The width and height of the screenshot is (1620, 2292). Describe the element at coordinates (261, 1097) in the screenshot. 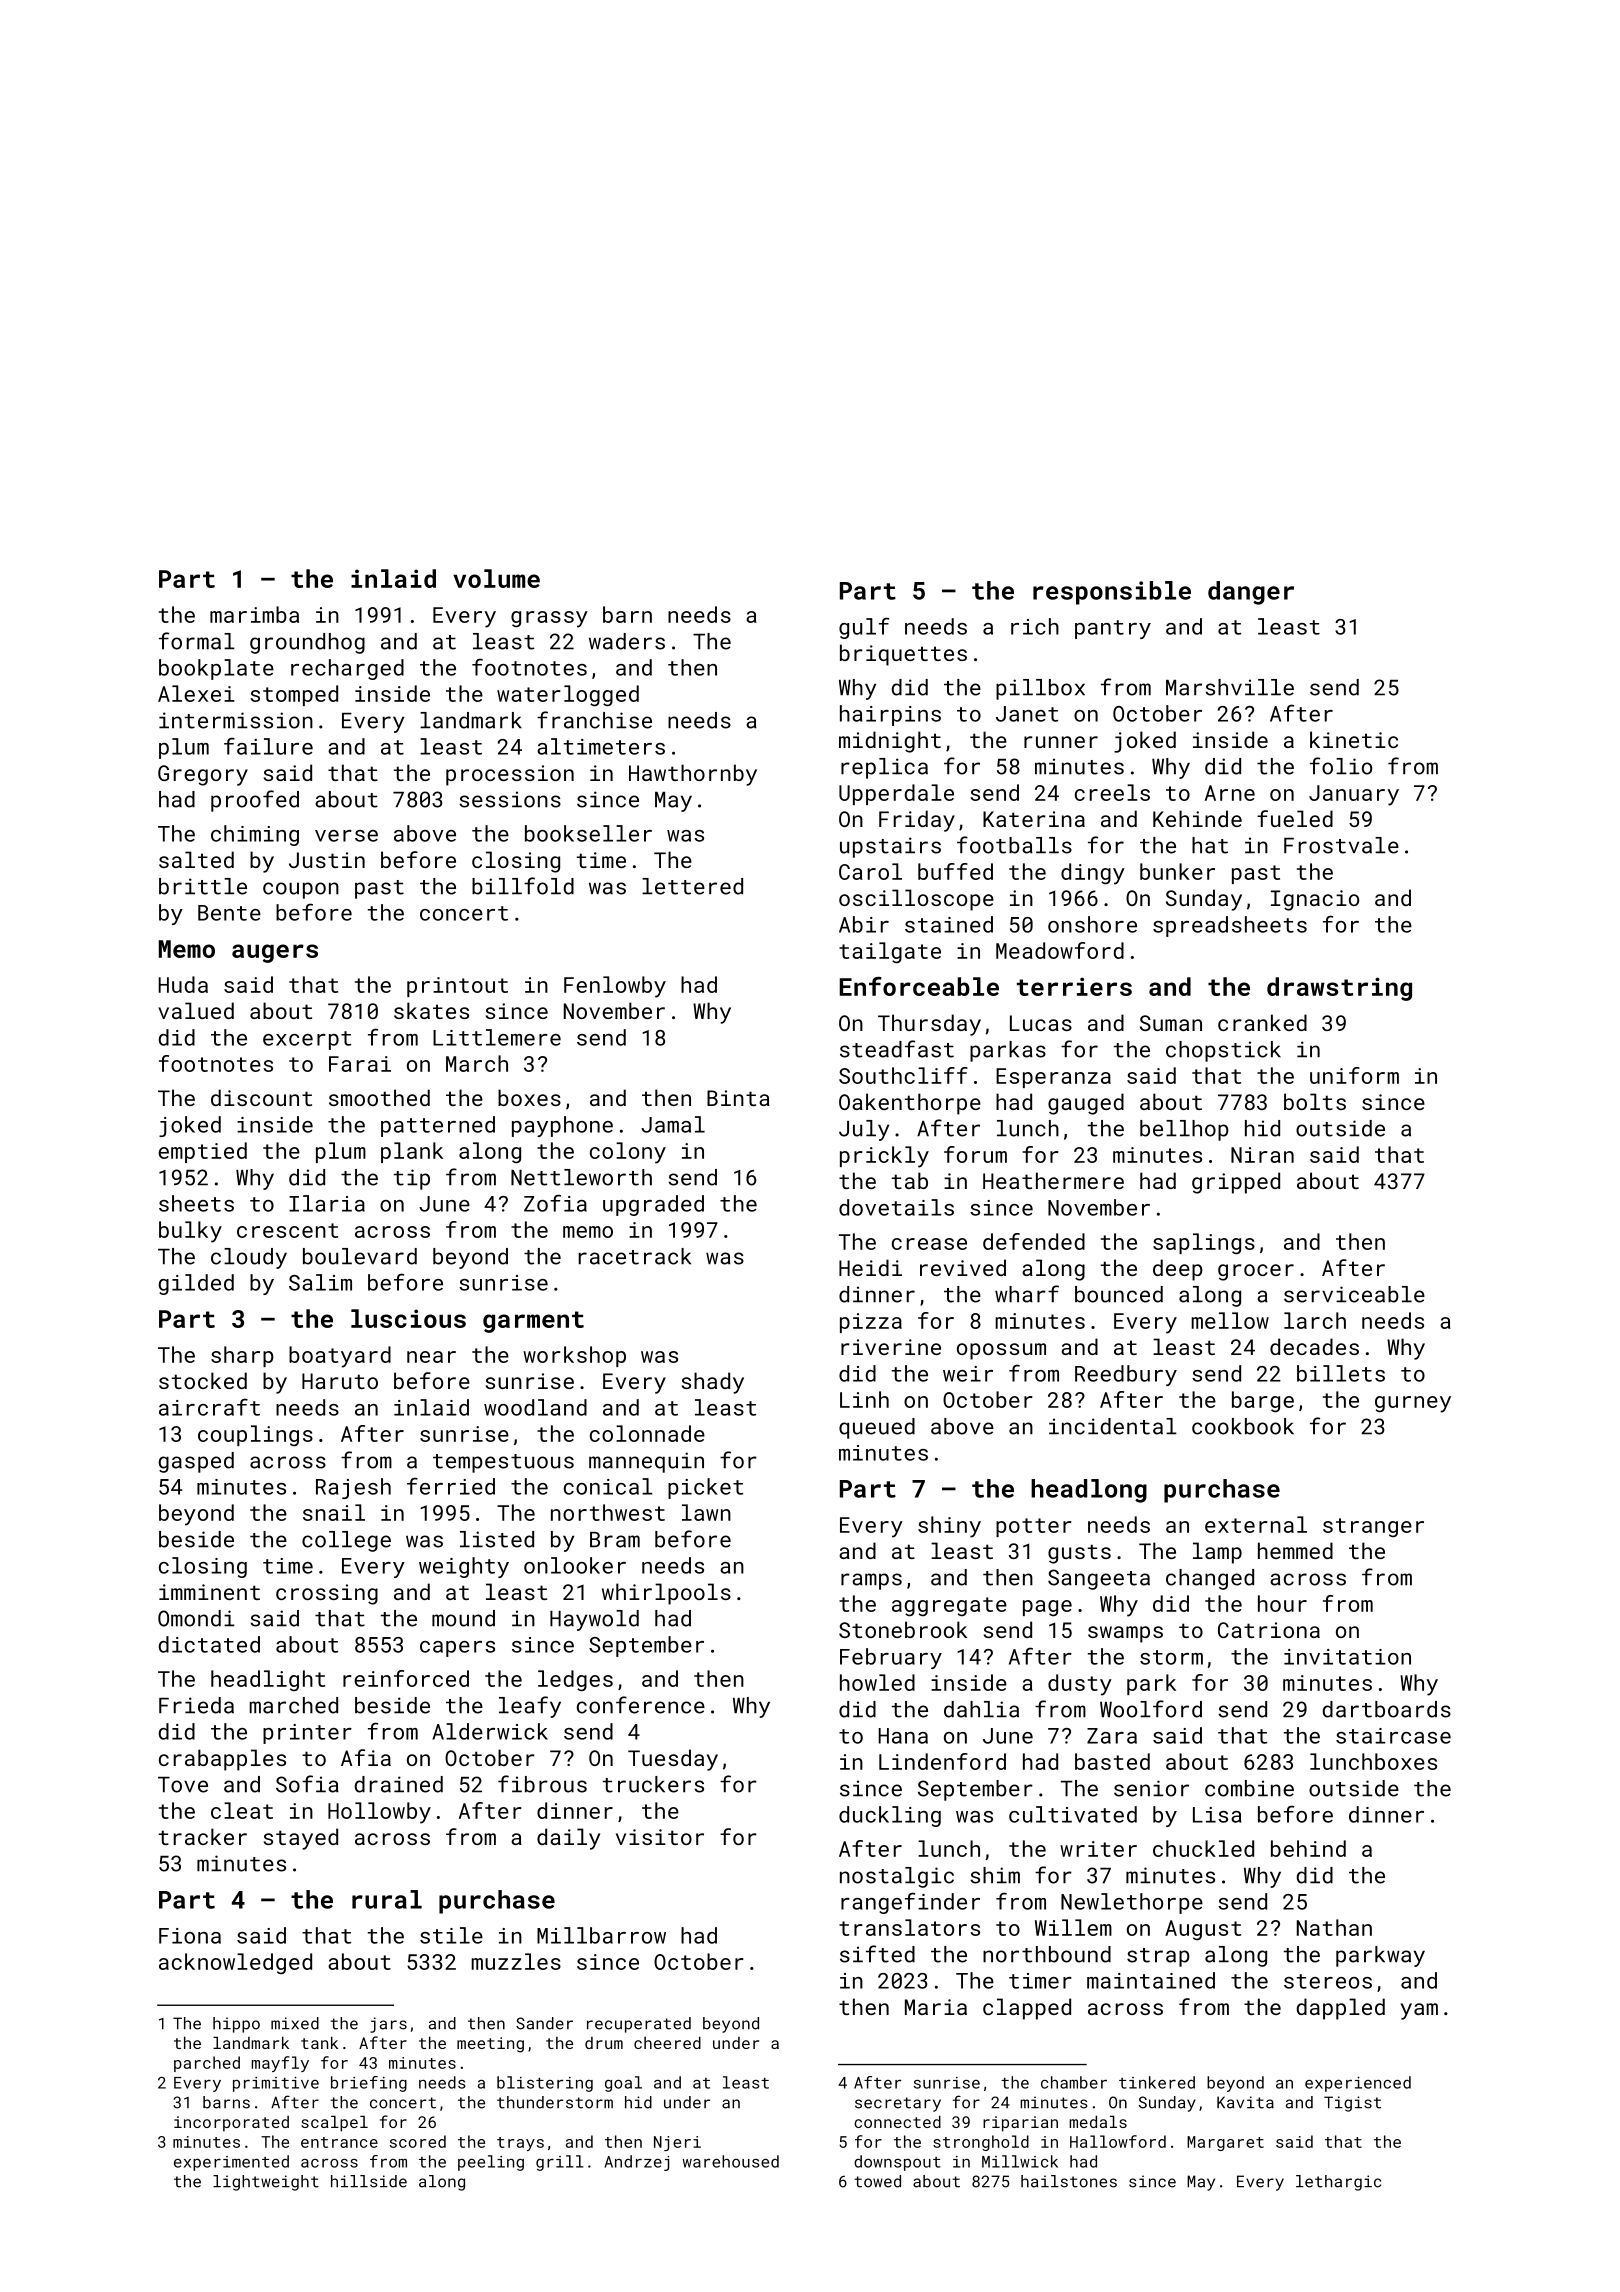

I see `discount` at that location.
